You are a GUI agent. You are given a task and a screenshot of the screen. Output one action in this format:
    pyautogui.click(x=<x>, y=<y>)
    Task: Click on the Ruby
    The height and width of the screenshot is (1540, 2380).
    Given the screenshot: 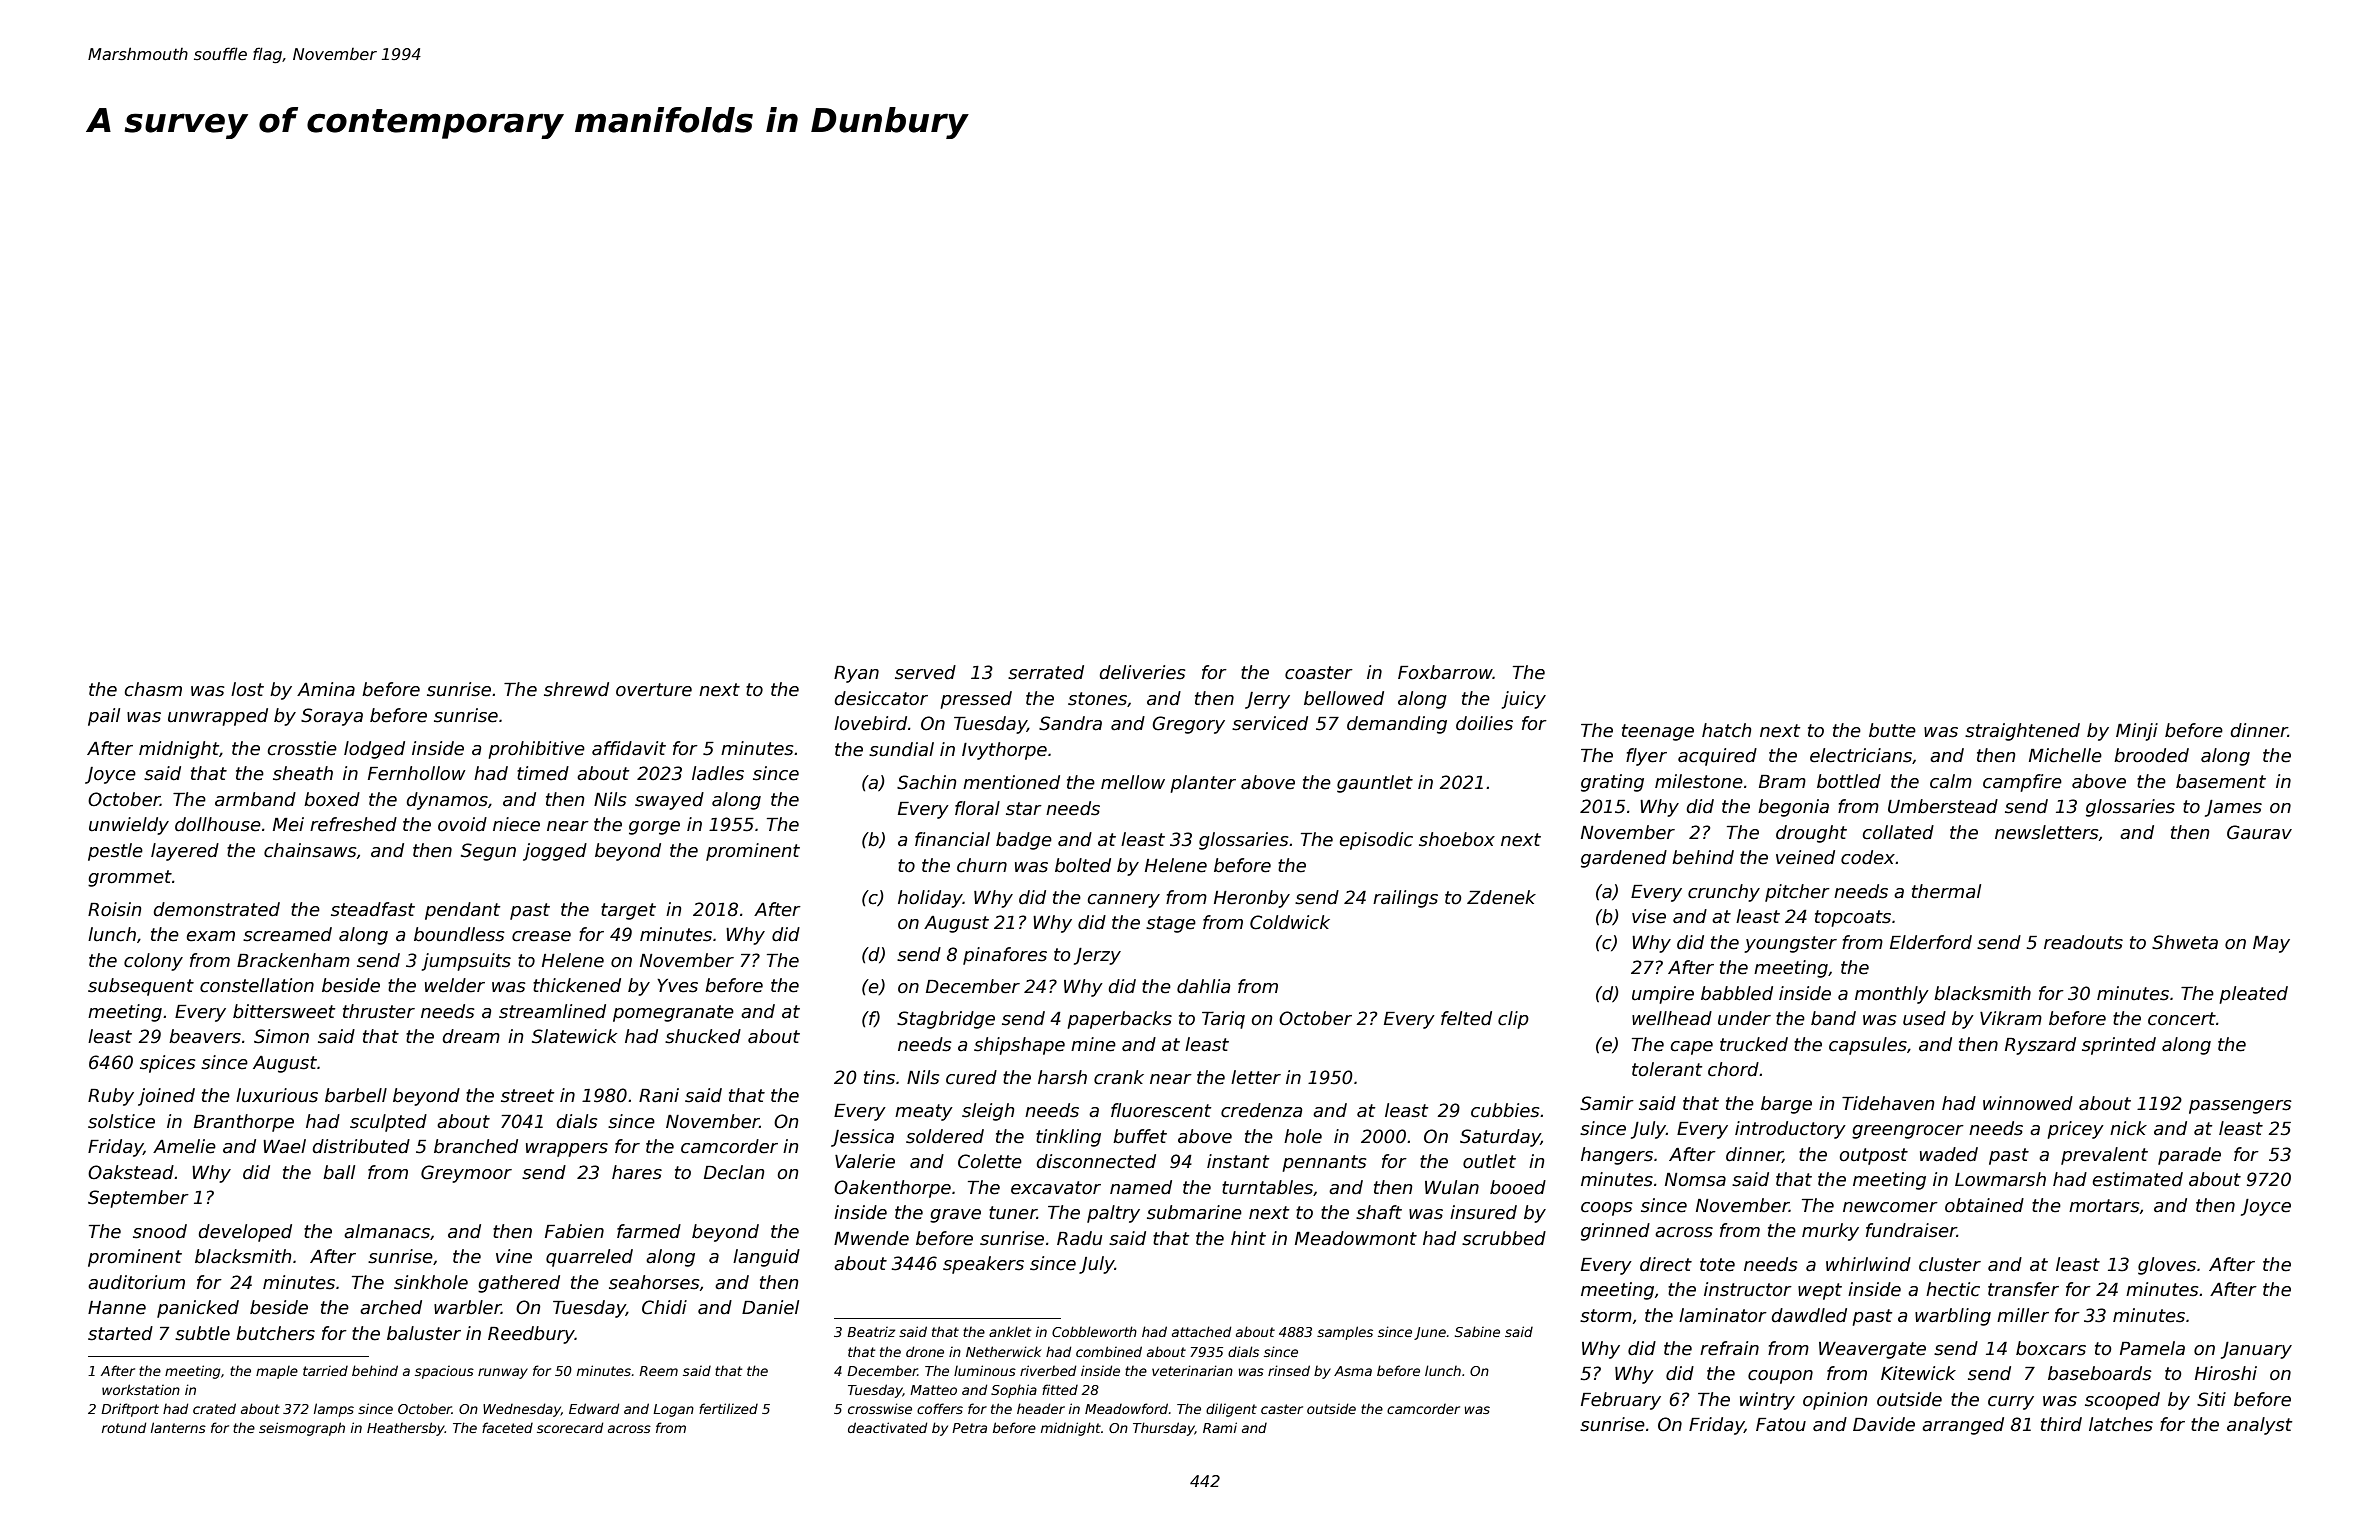 What is the action you would take?
    pyautogui.click(x=111, y=1097)
